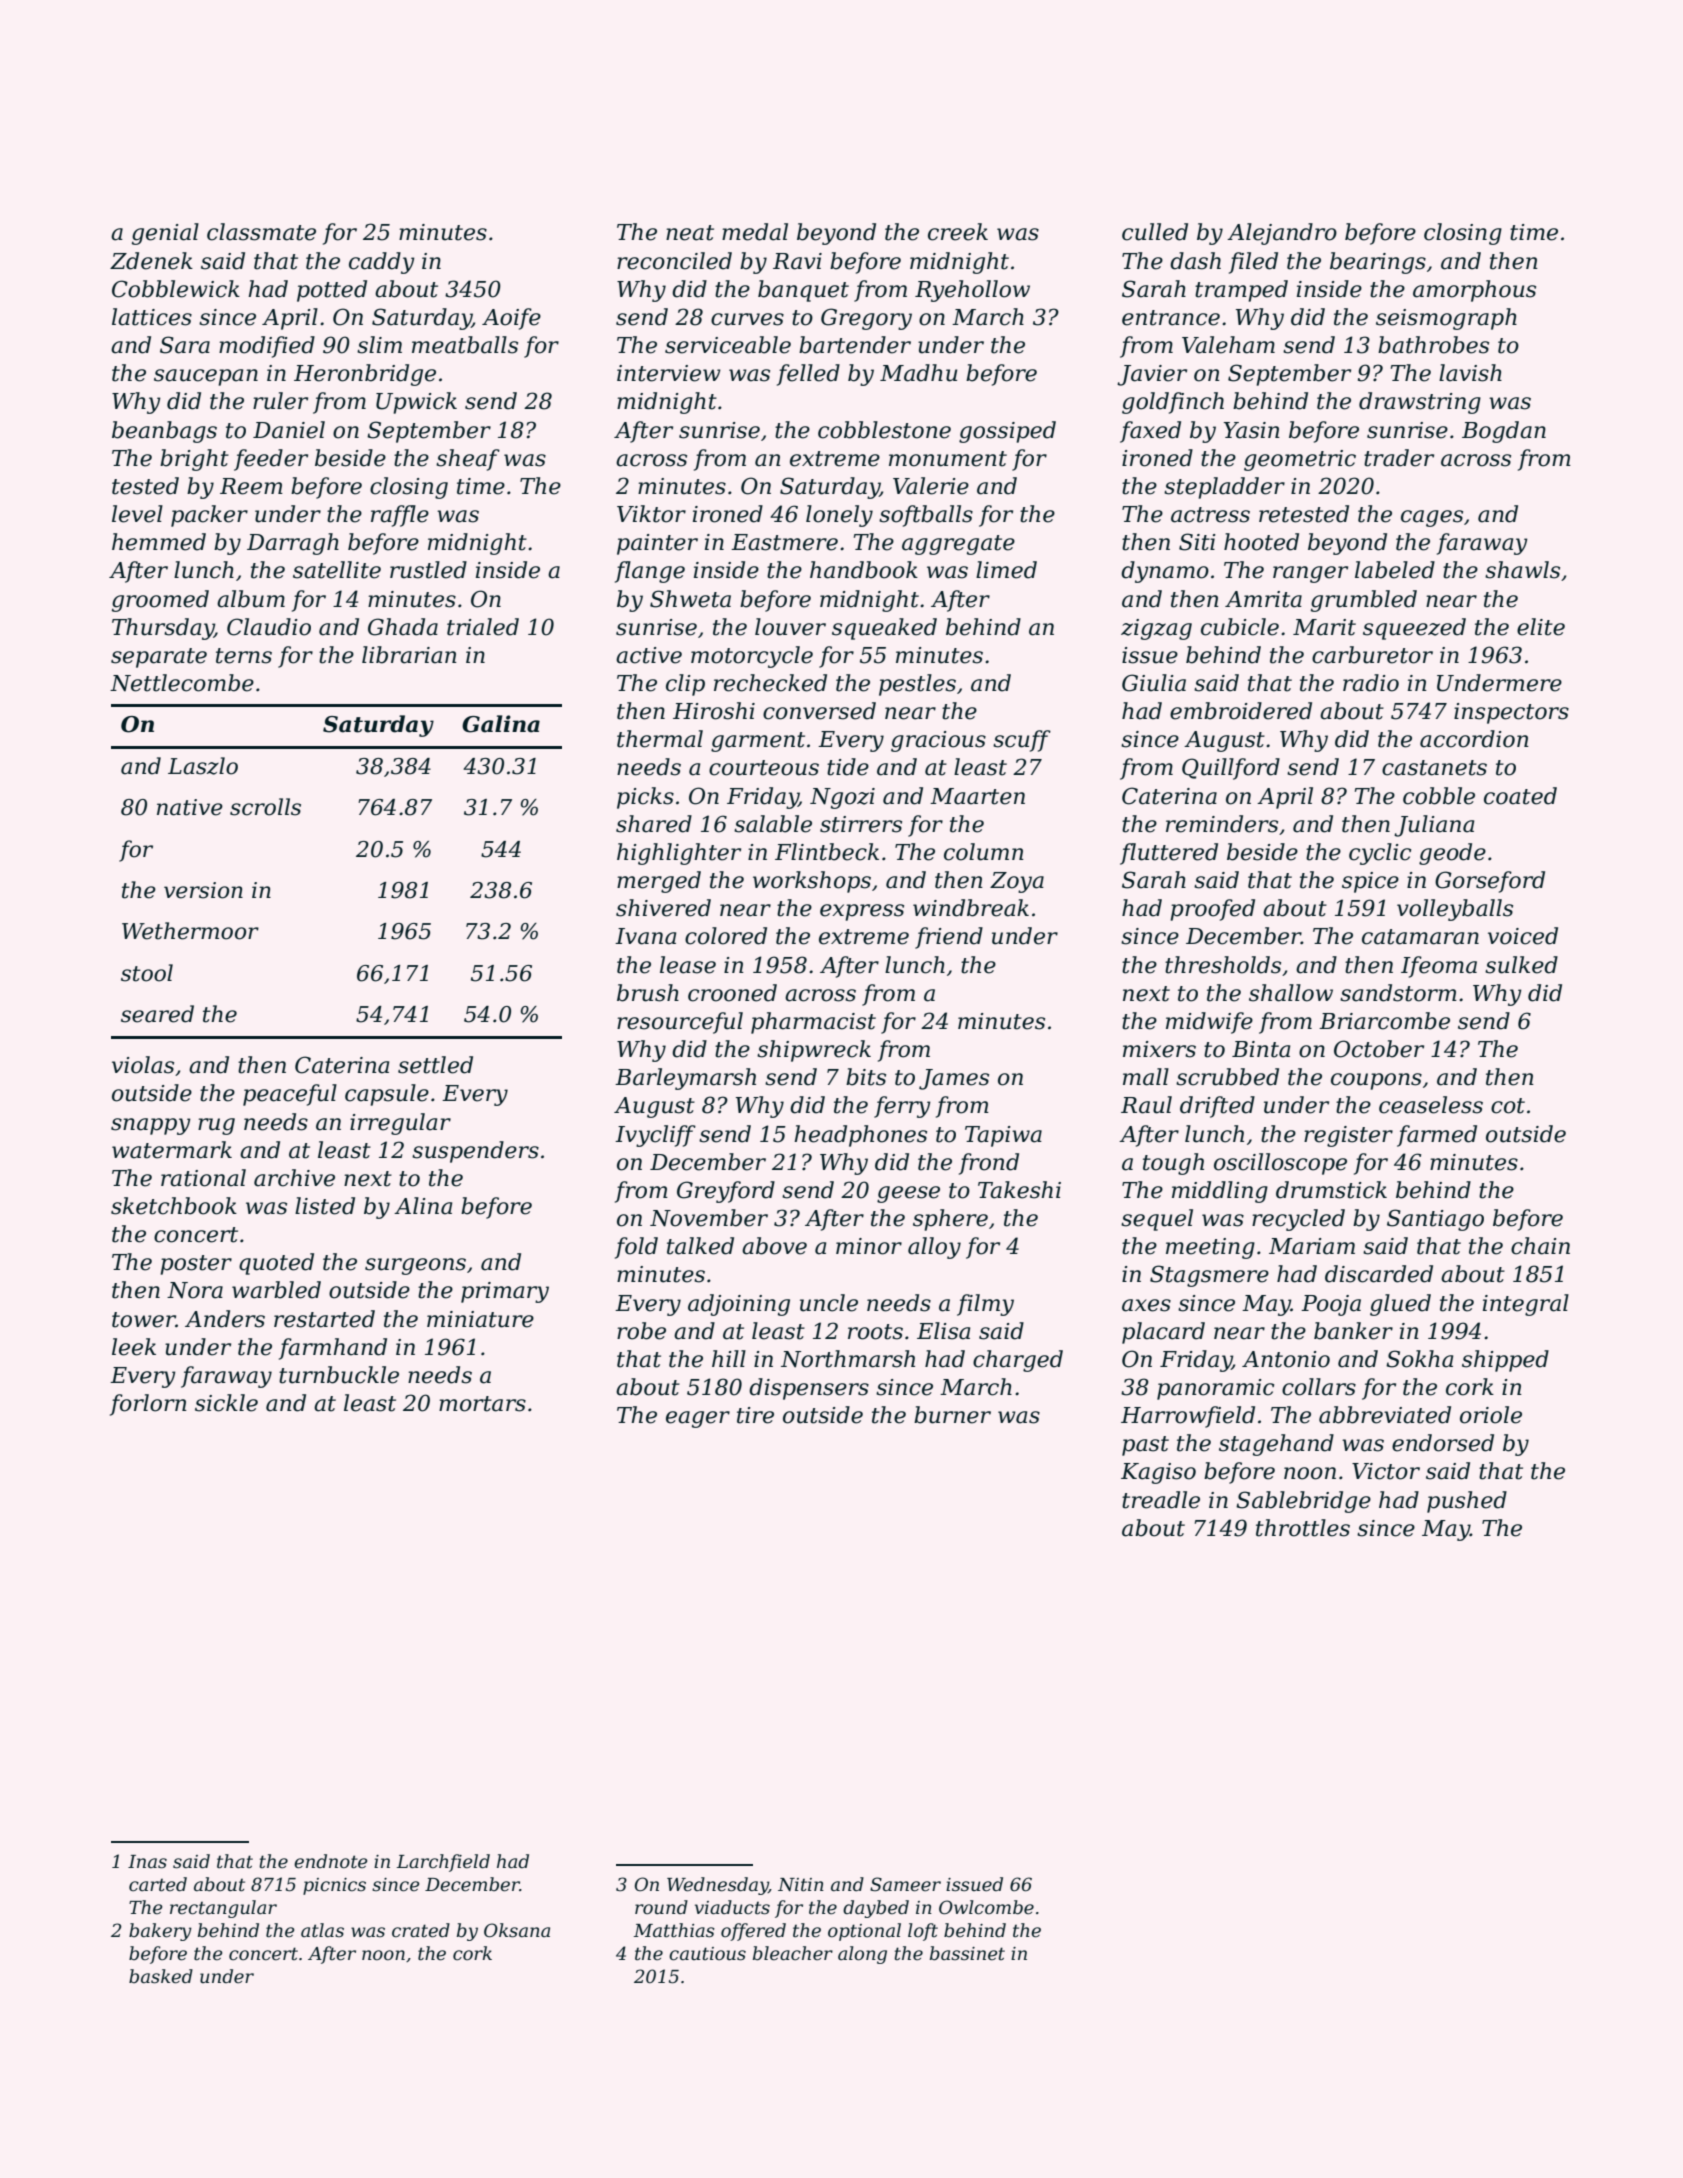 This image has height=2178, width=1683. What do you see at coordinates (421, 1930) in the image?
I see `crated` at bounding box center [421, 1930].
